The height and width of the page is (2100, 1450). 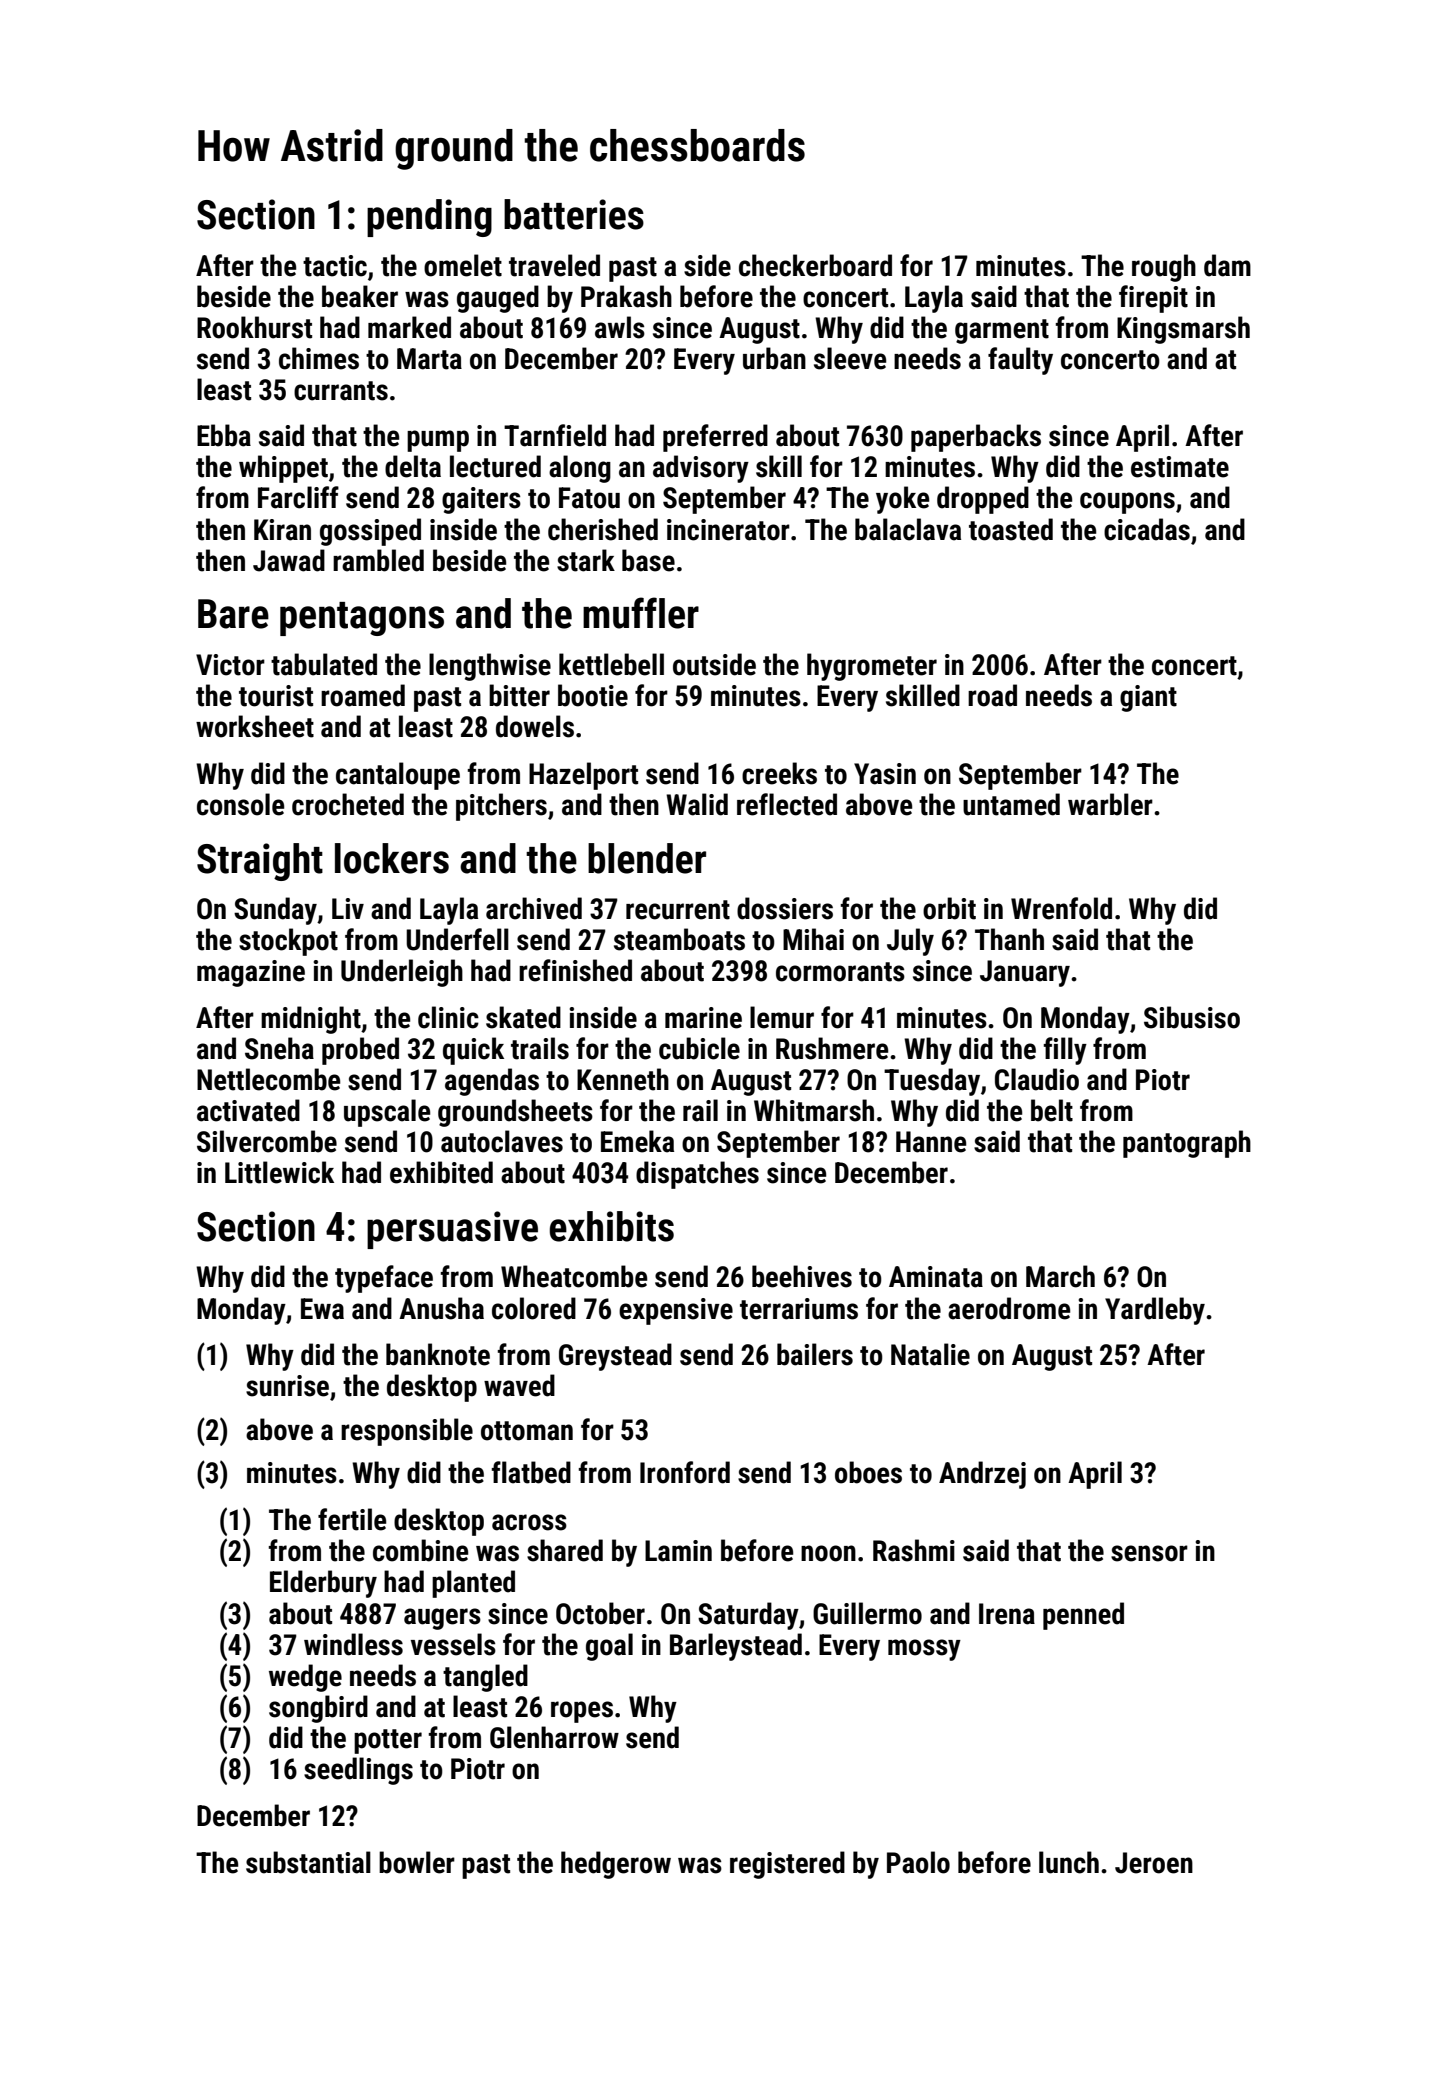 What do you see at coordinates (335, 266) in the page?
I see `tactic` at bounding box center [335, 266].
